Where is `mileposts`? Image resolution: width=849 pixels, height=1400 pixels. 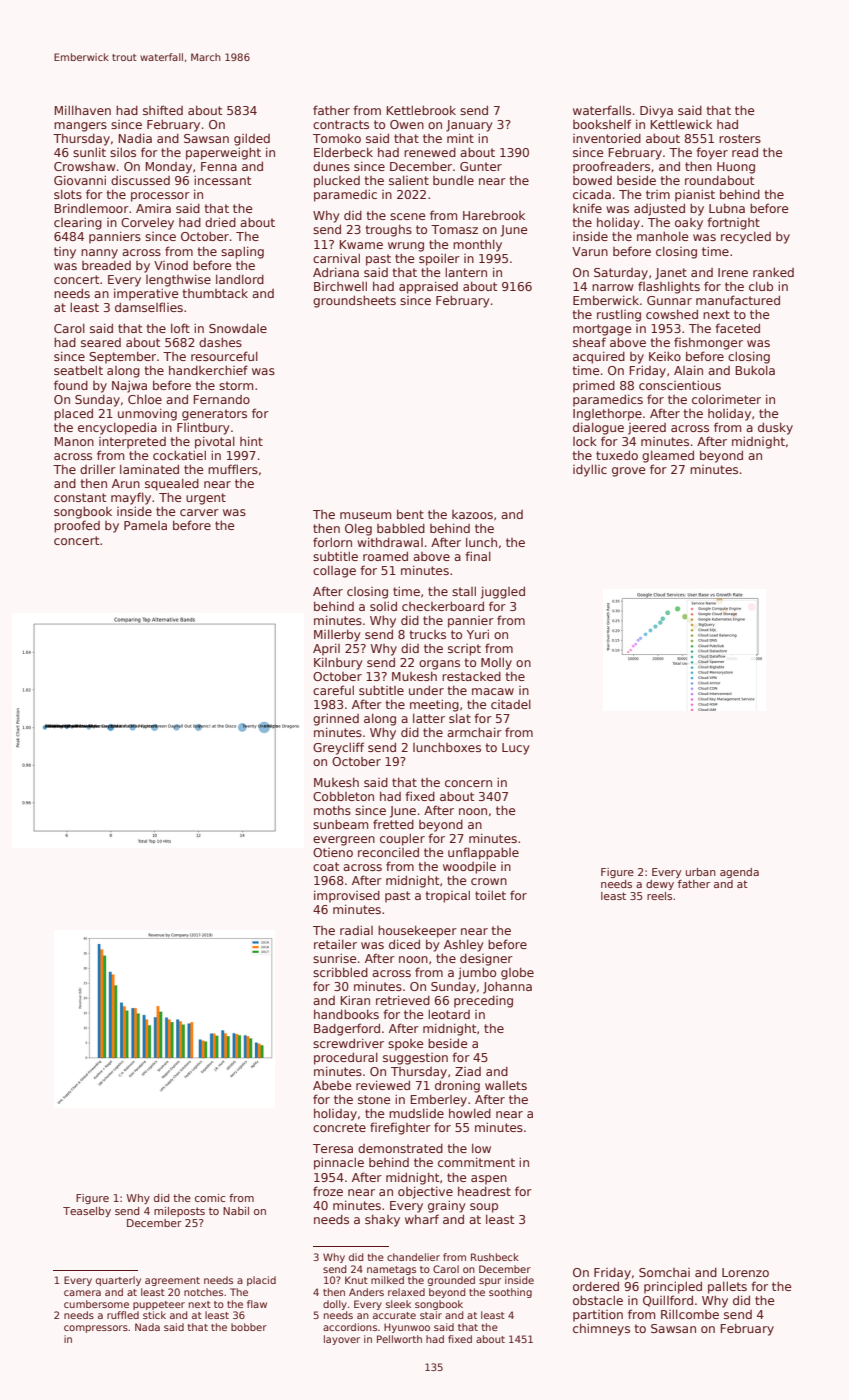
mileposts is located at coordinates (179, 1212).
